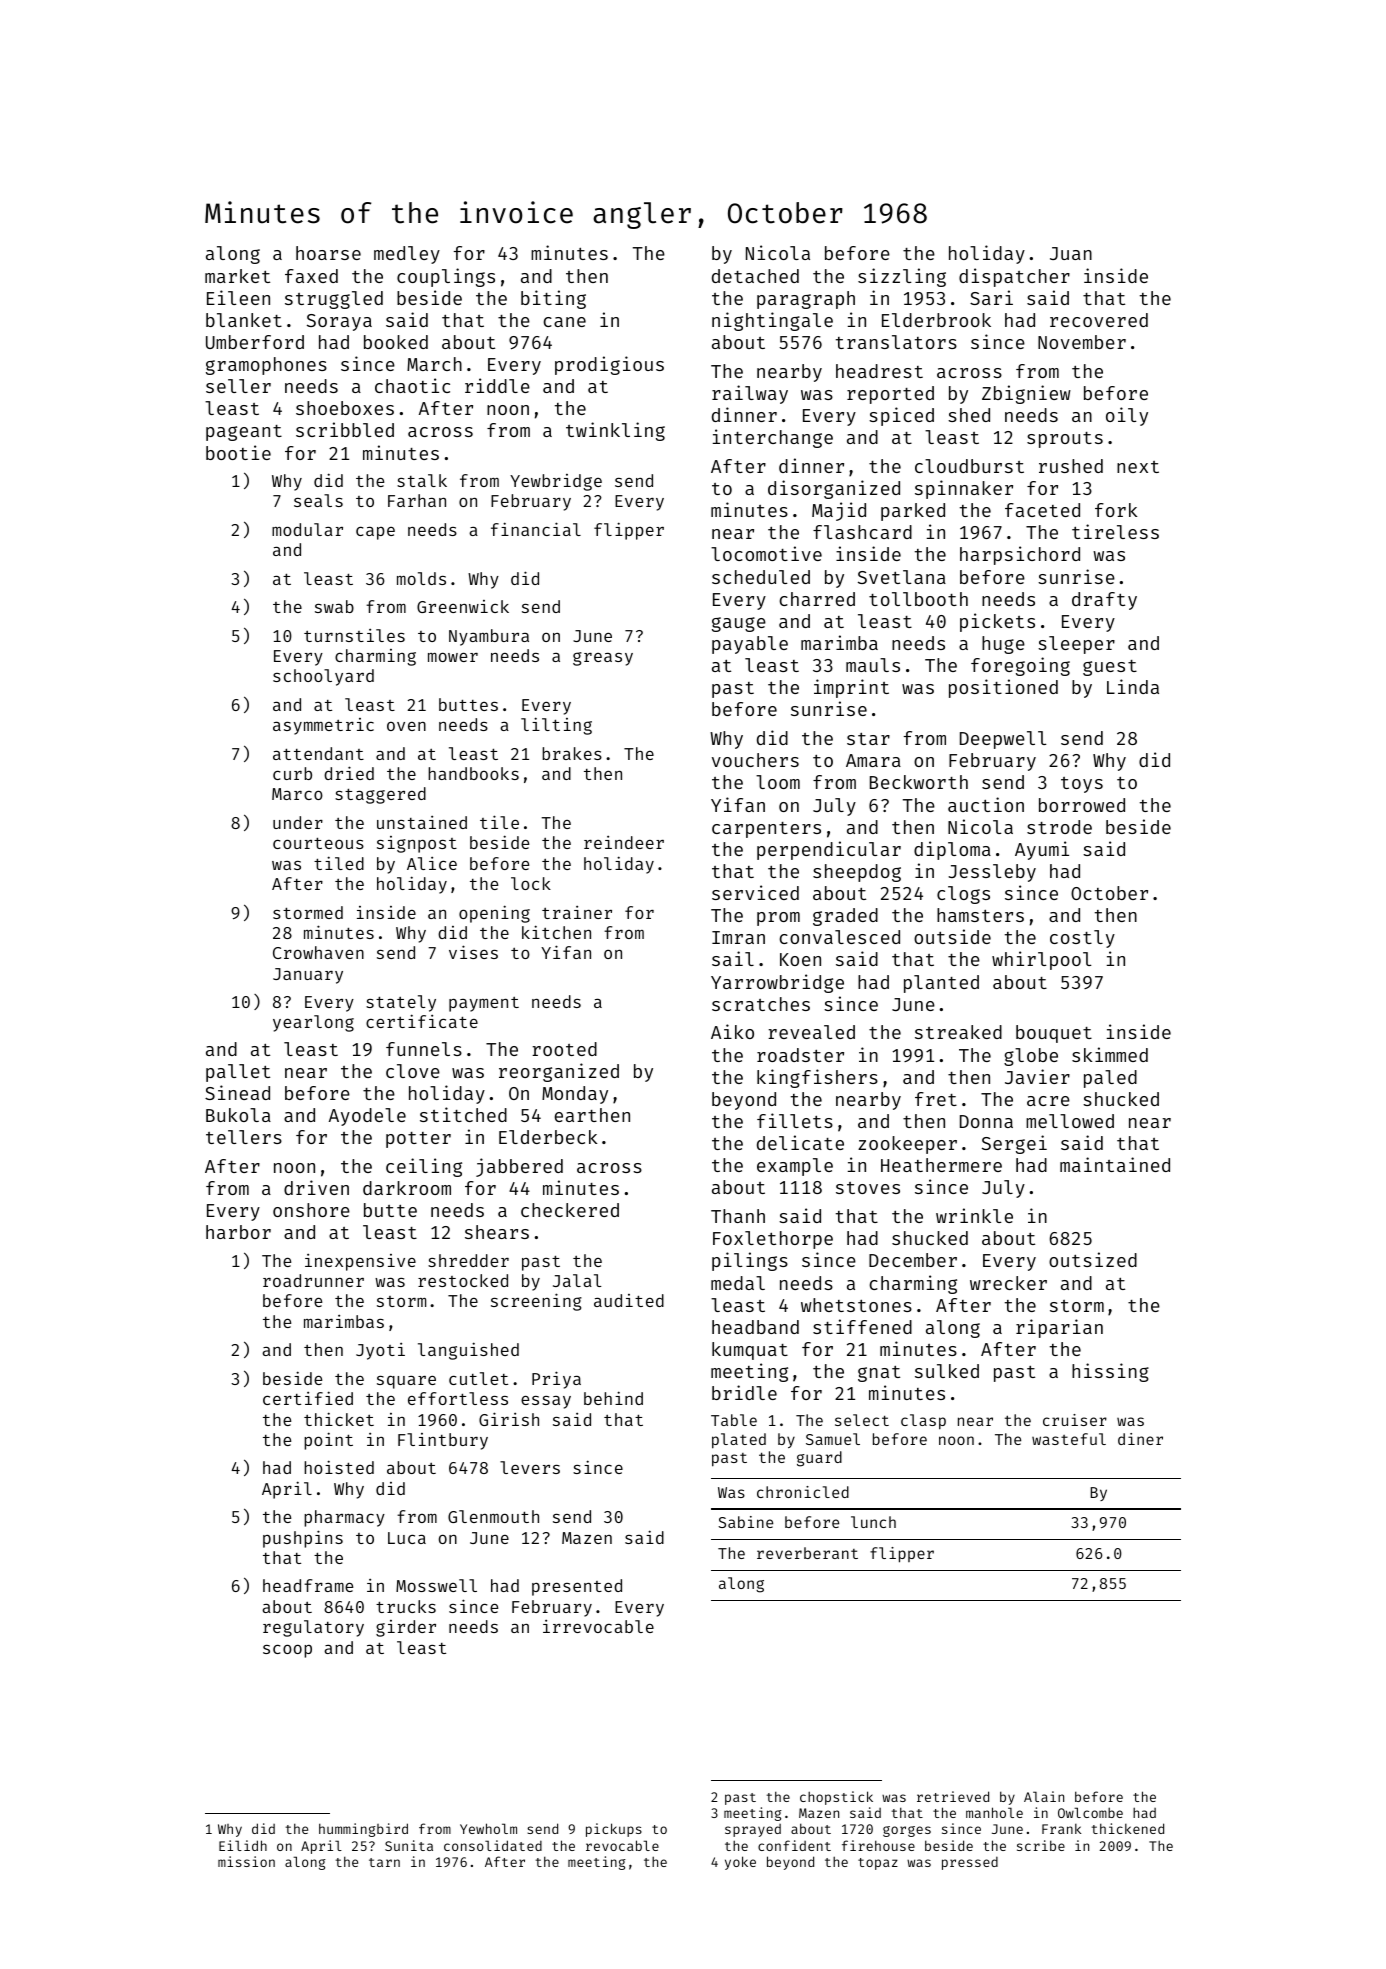 The height and width of the screenshot is (1969, 1386). Describe the element at coordinates (952, 936) in the screenshot. I see `outside` at that location.
